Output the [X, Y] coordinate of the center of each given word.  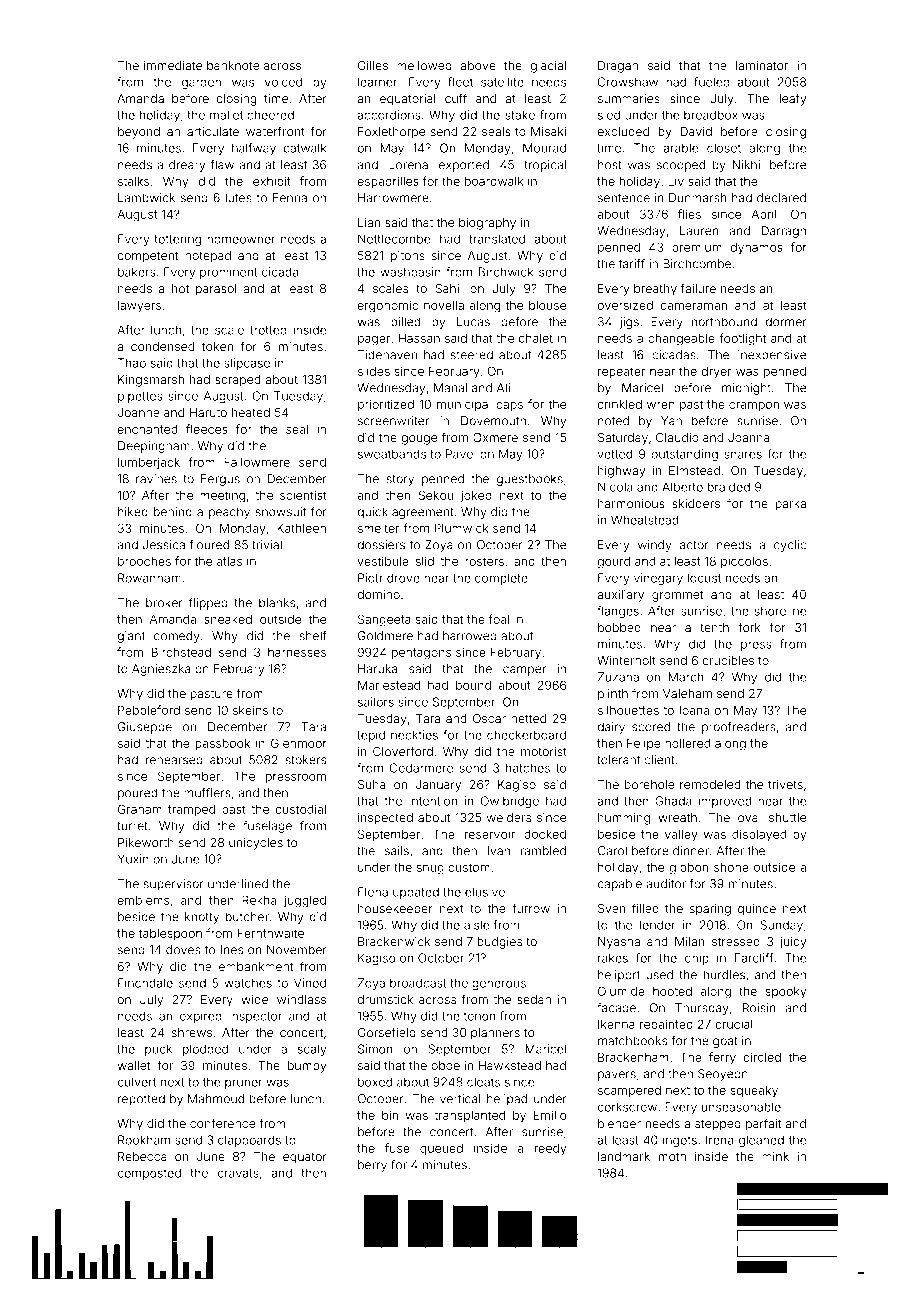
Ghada [673, 801]
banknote [233, 65]
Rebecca [142, 1156]
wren [661, 405]
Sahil [448, 288]
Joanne [139, 412]
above [478, 65]
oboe [445, 1065]
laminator [762, 65]
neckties [414, 735]
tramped [191, 810]
